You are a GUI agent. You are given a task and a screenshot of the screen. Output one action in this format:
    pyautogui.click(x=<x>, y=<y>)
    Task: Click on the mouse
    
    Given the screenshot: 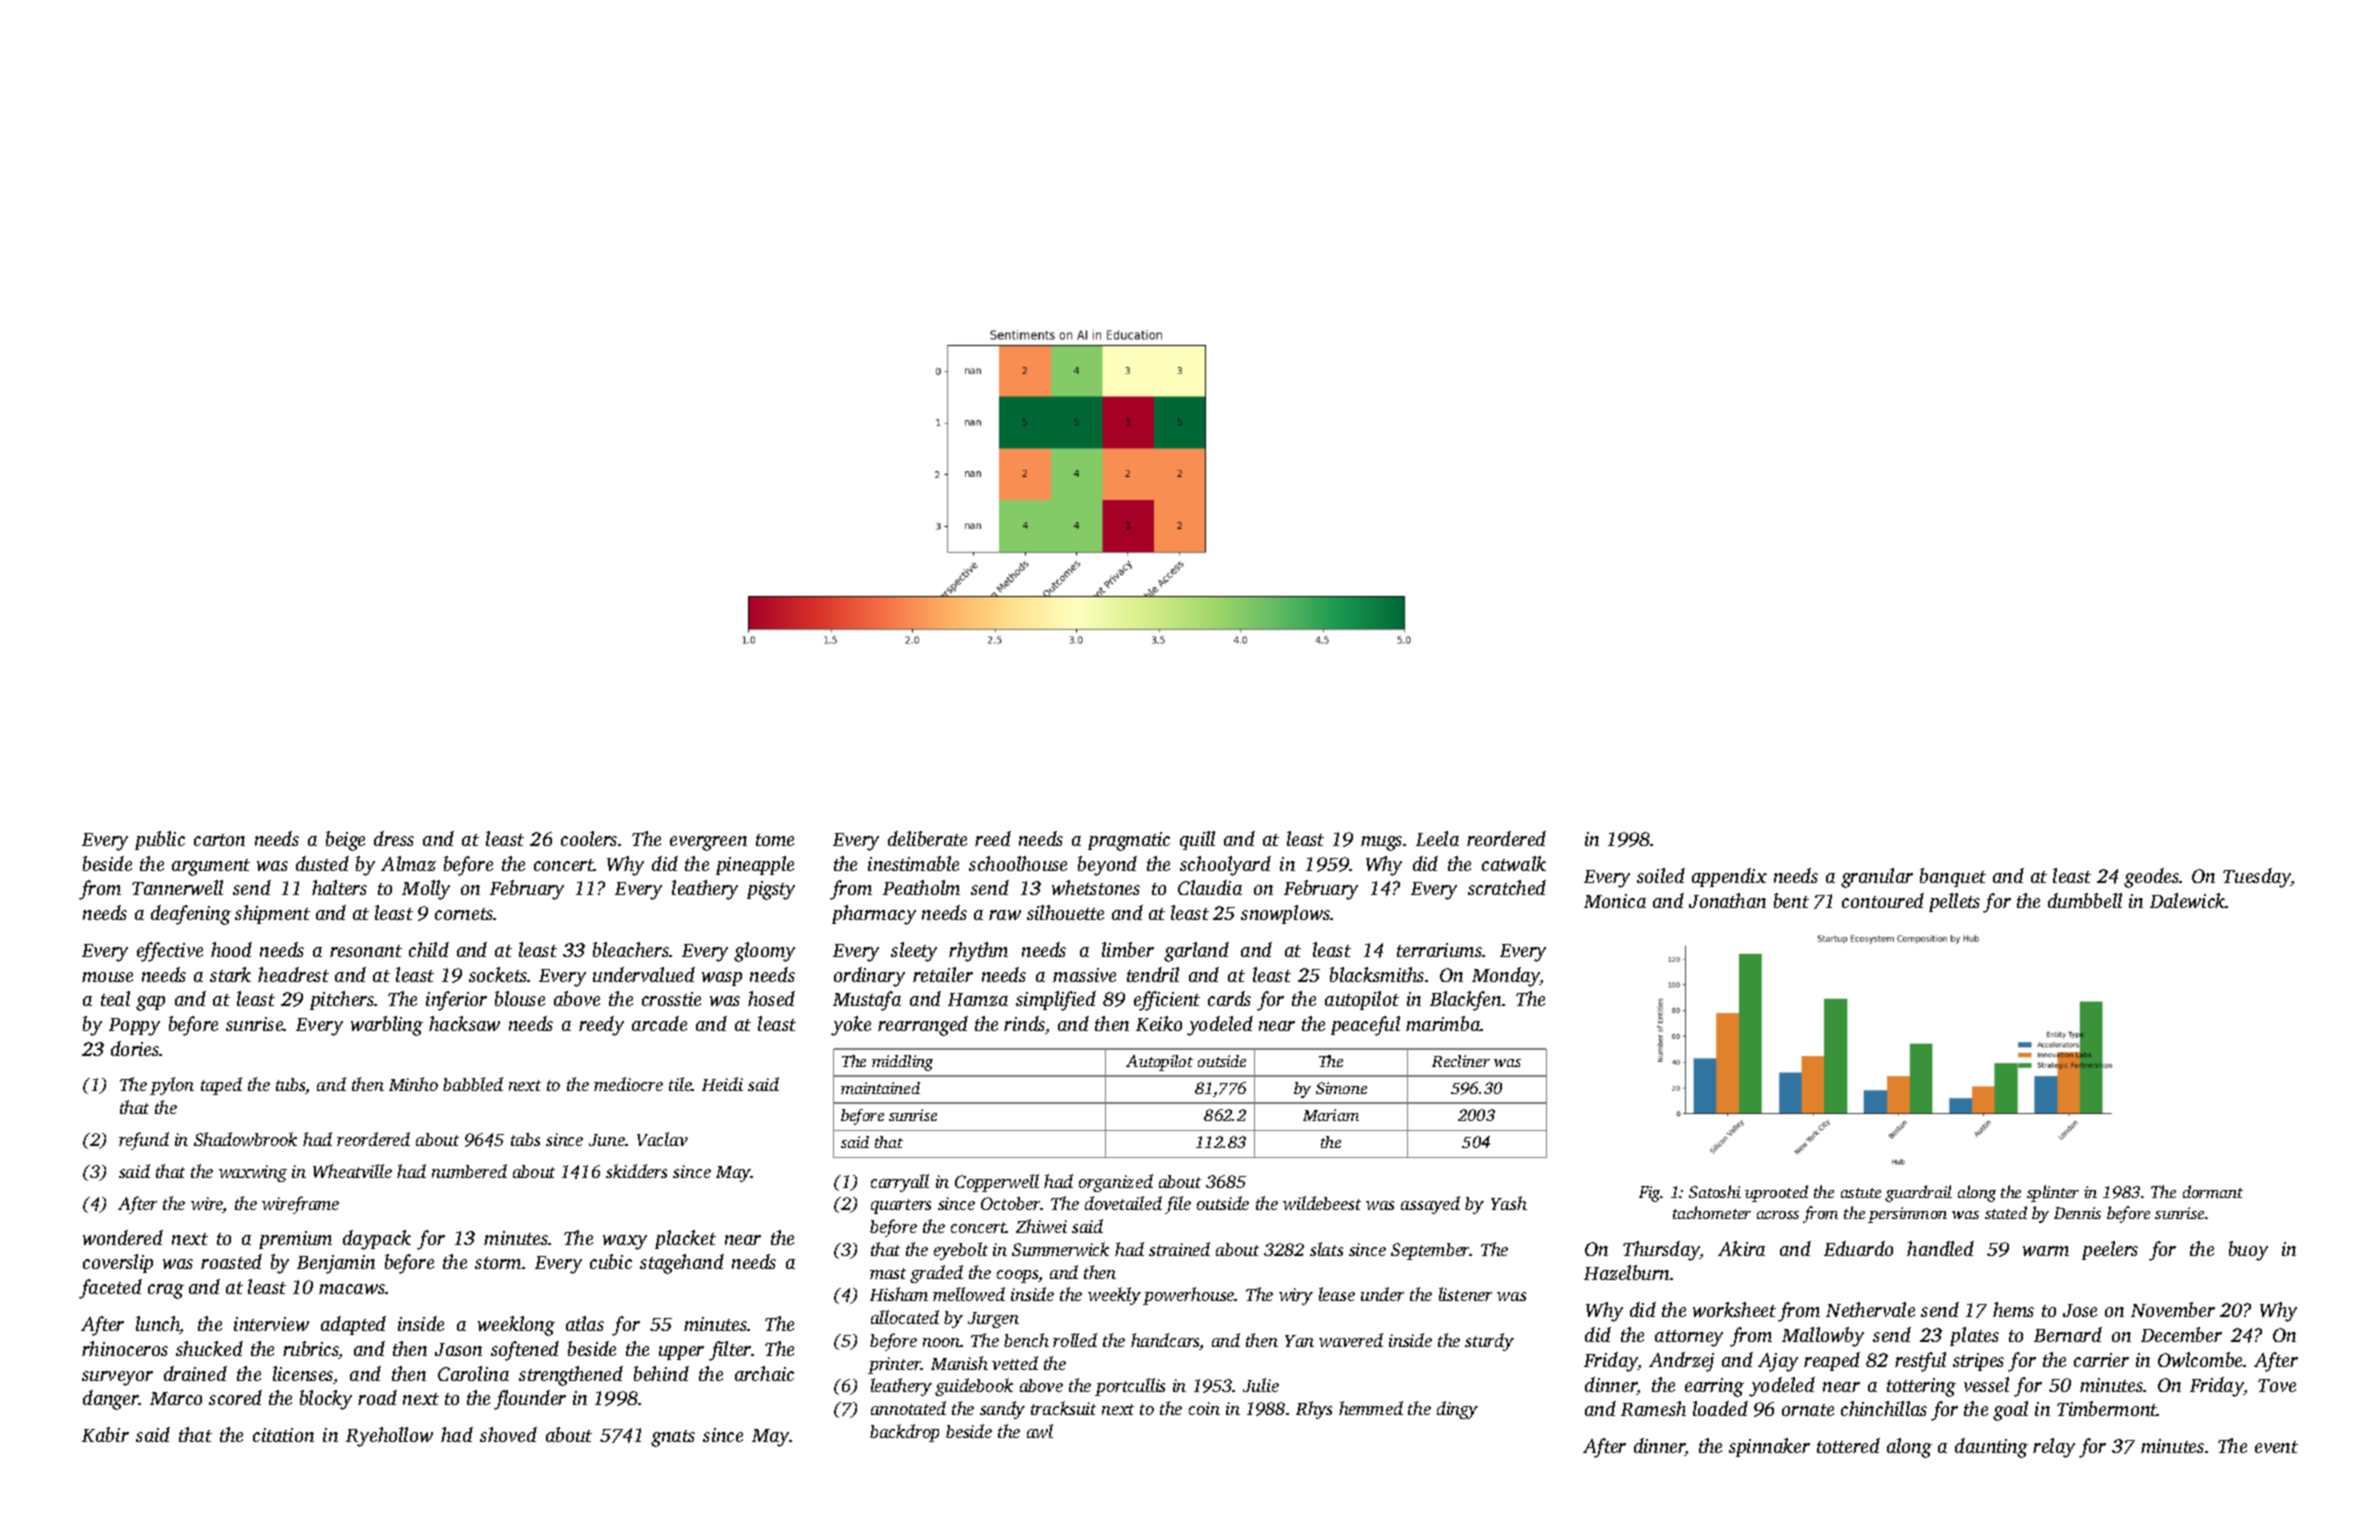 What is the action you would take?
    pyautogui.click(x=107, y=977)
